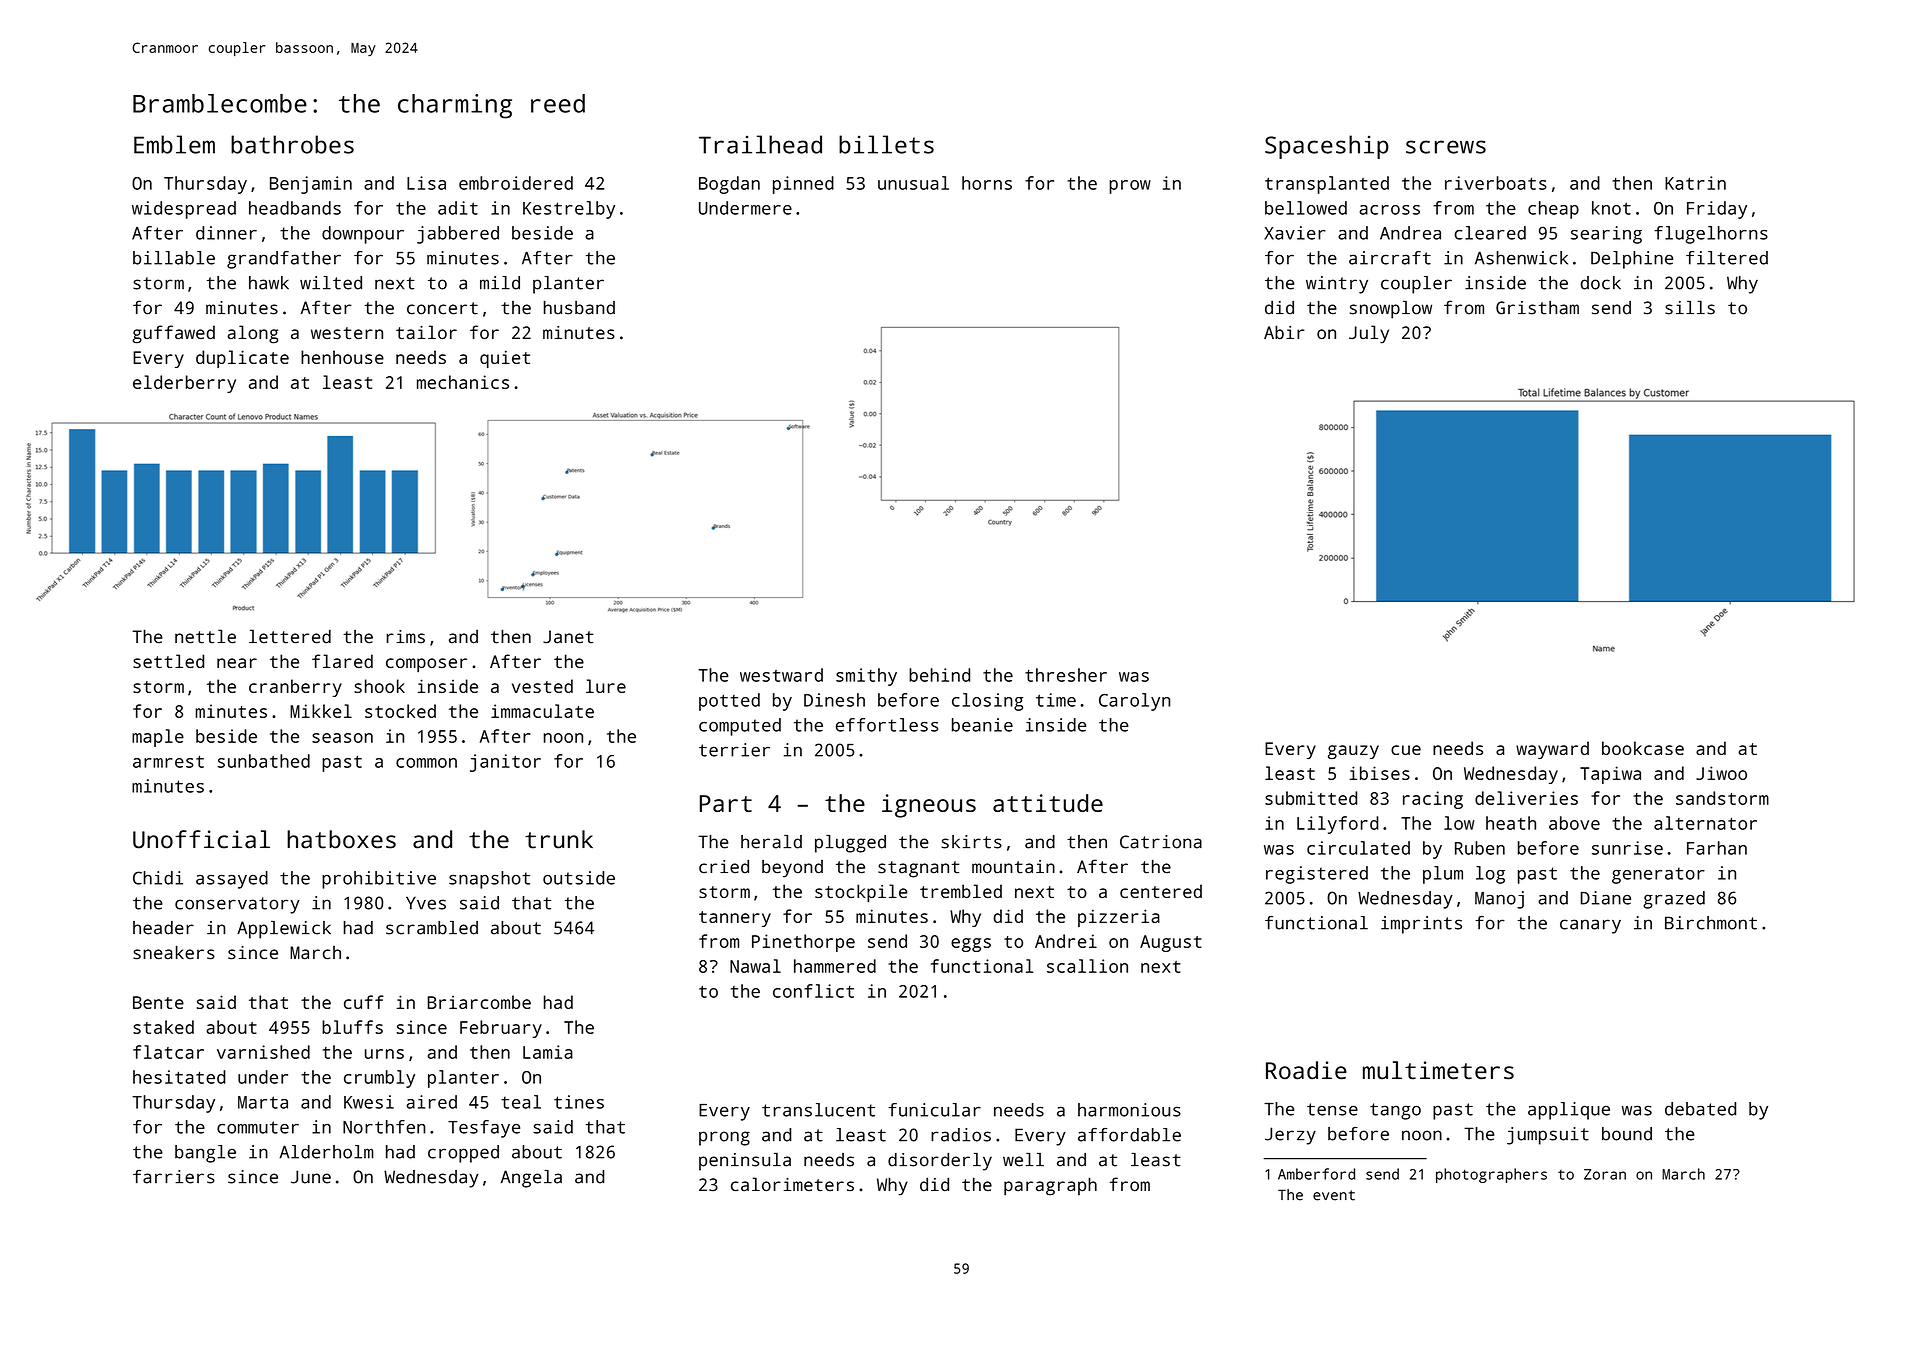 The image size is (1906, 1347). Describe the element at coordinates (292, 144) in the screenshot. I see `bathrobes` at that location.
